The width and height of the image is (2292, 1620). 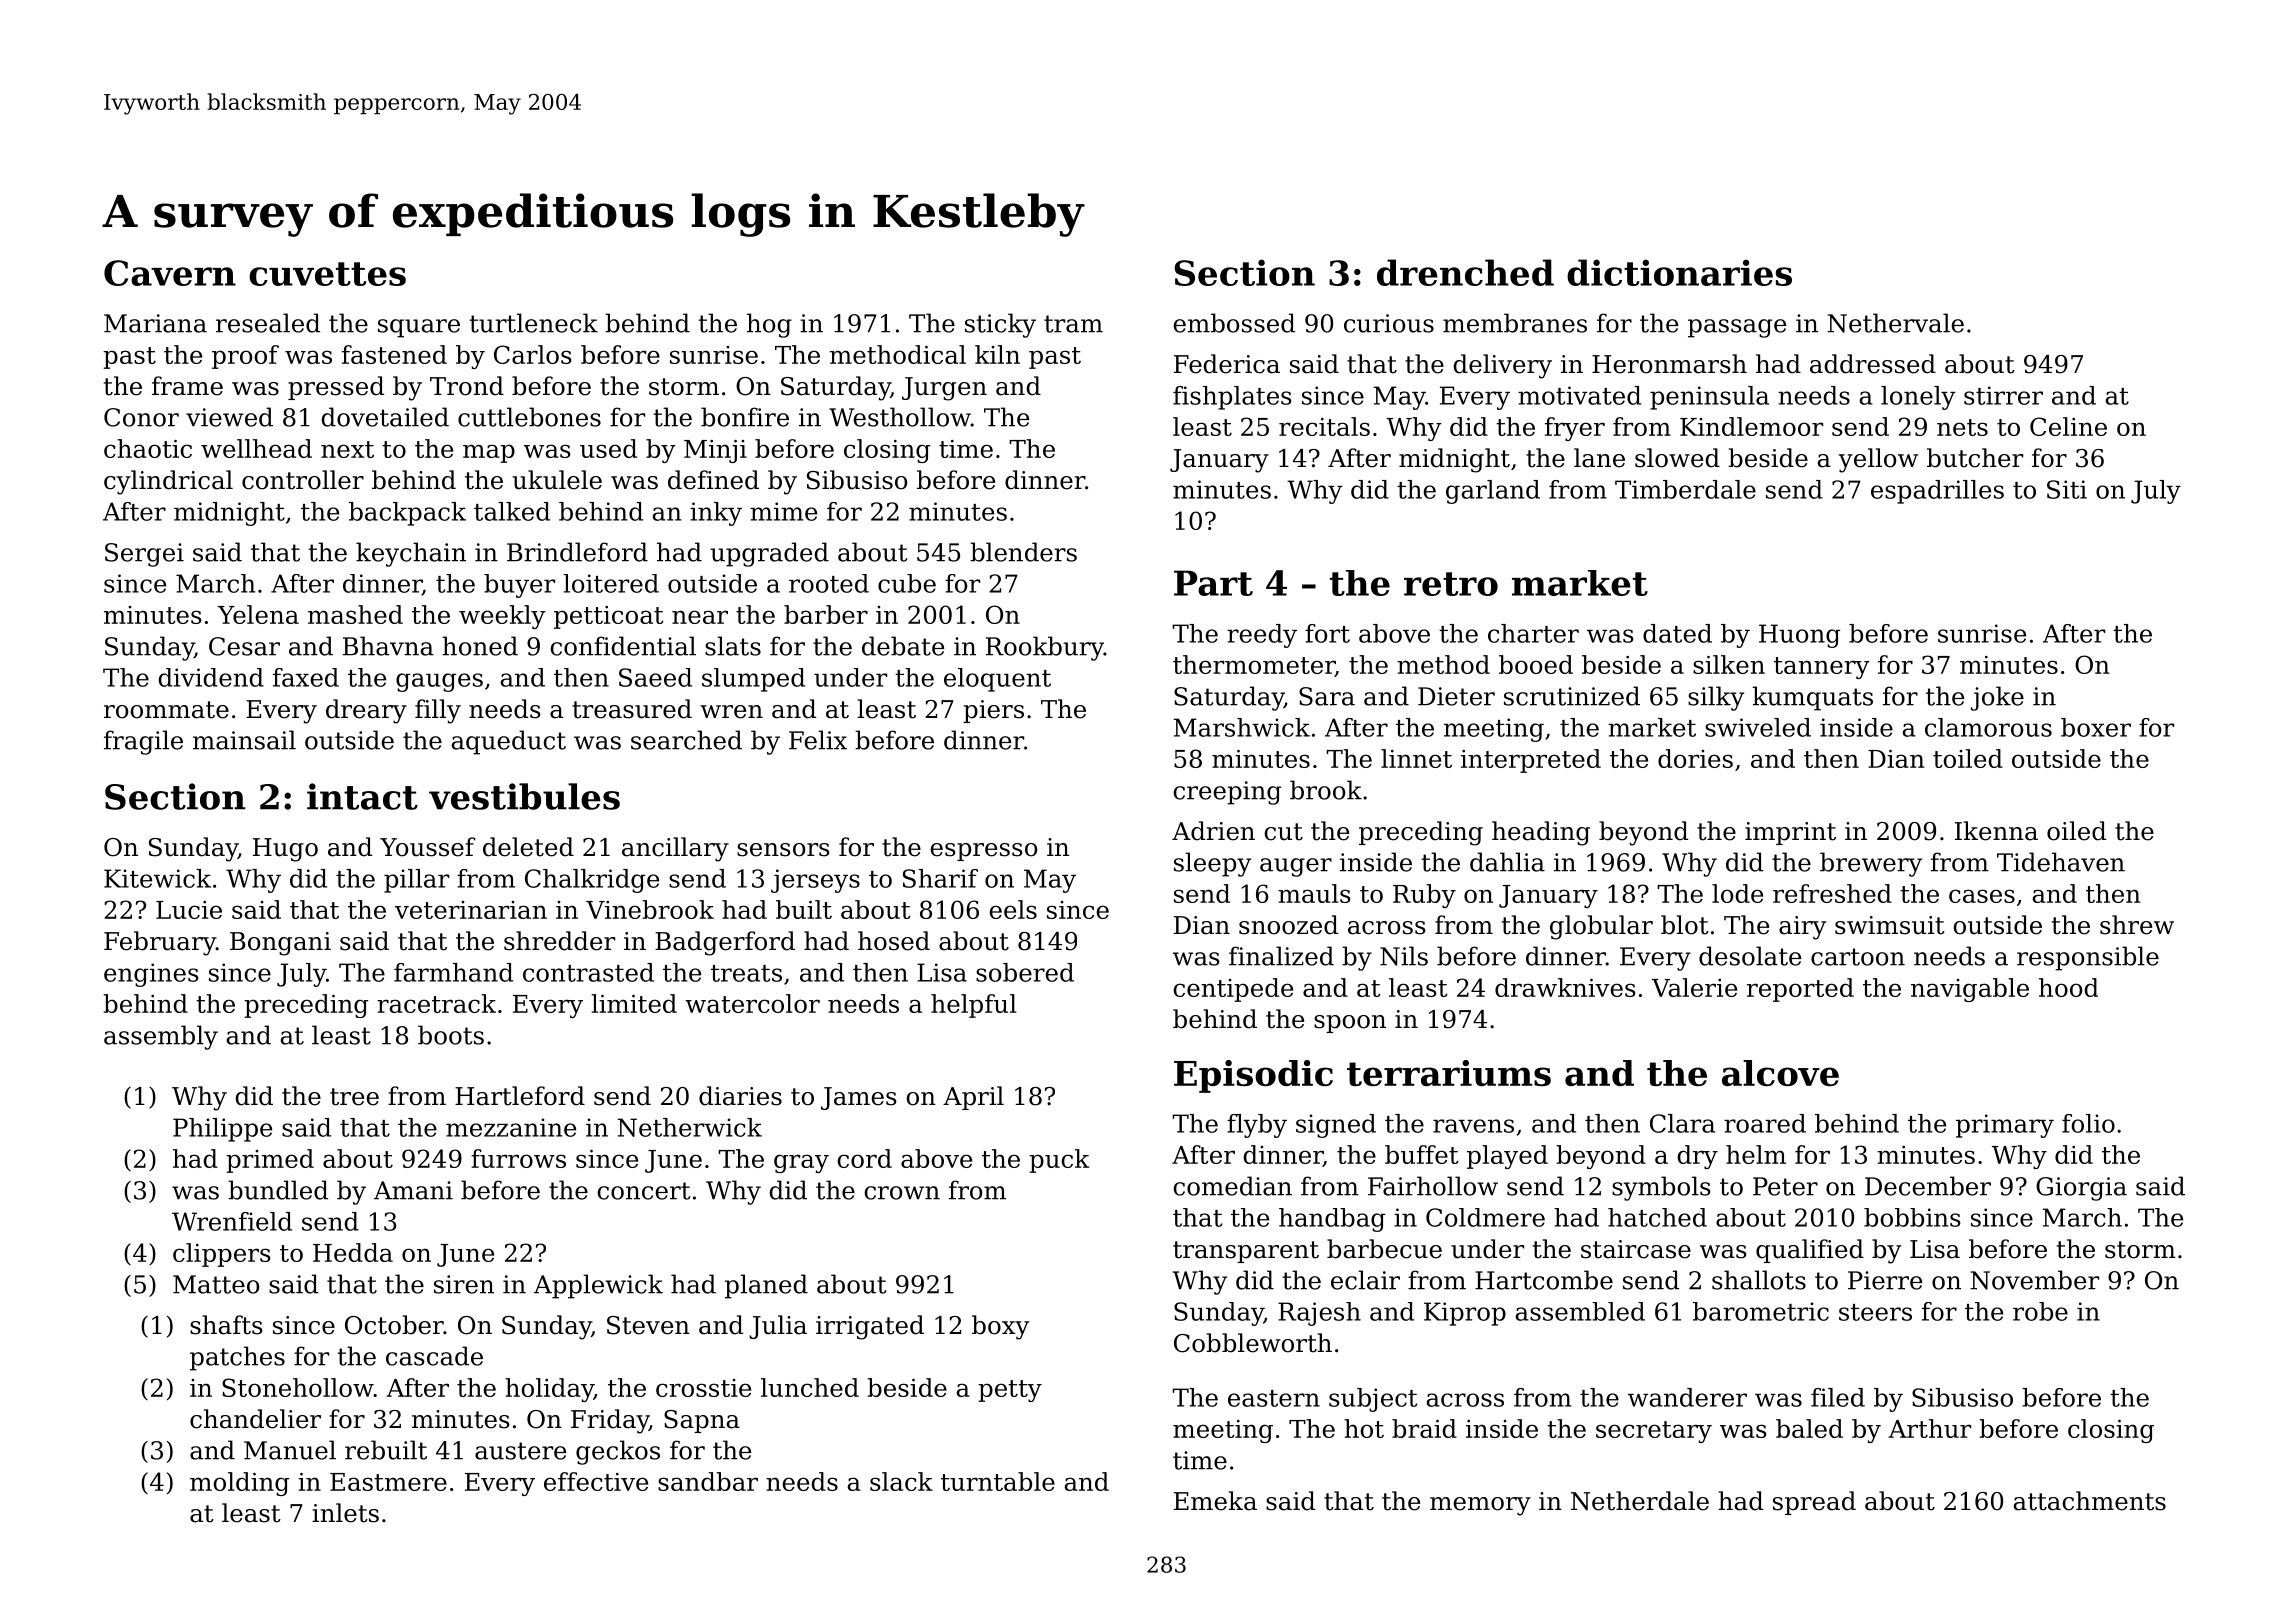 I want to click on cuvettes, so click(x=327, y=274).
